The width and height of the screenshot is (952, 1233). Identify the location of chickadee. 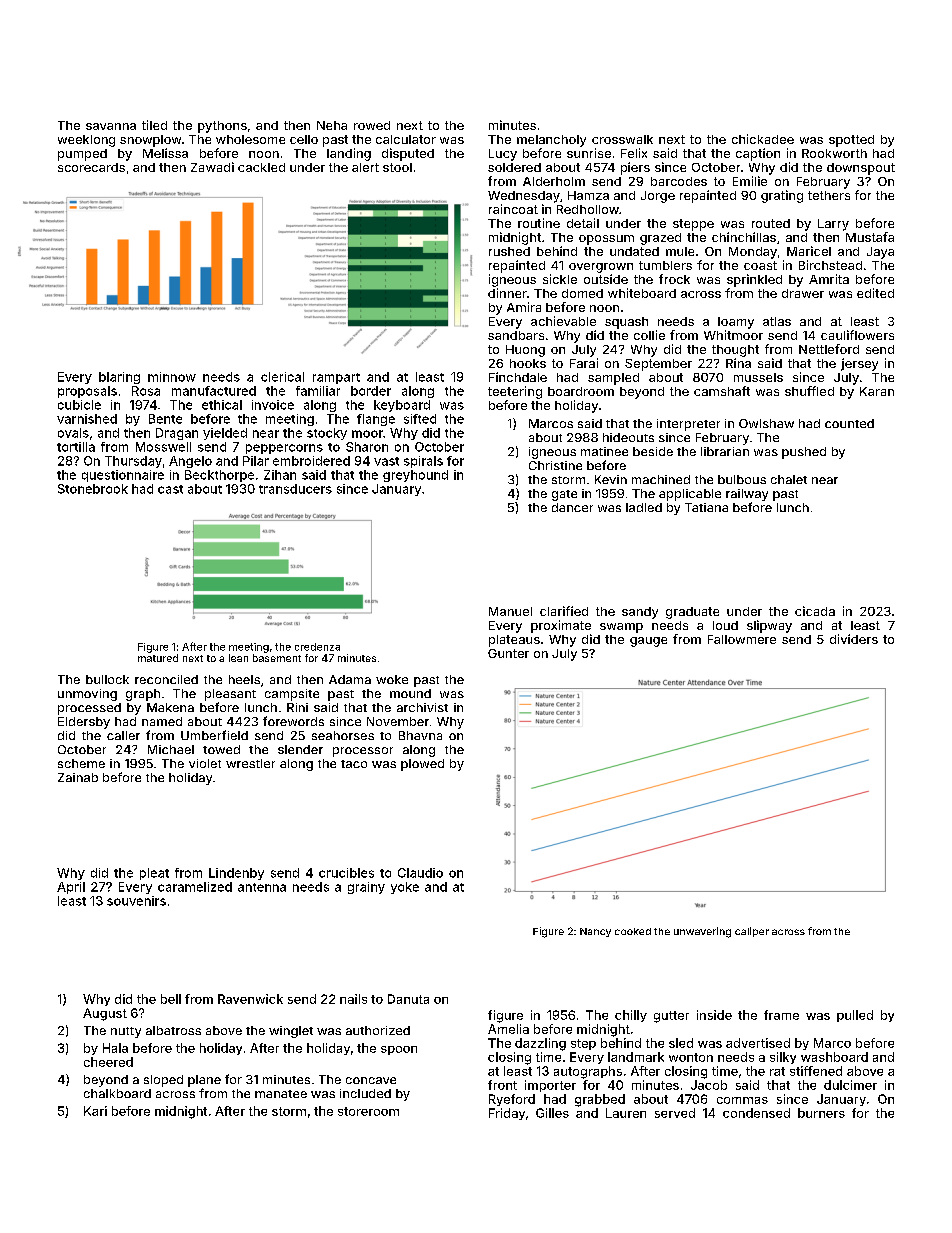
(763, 139).
